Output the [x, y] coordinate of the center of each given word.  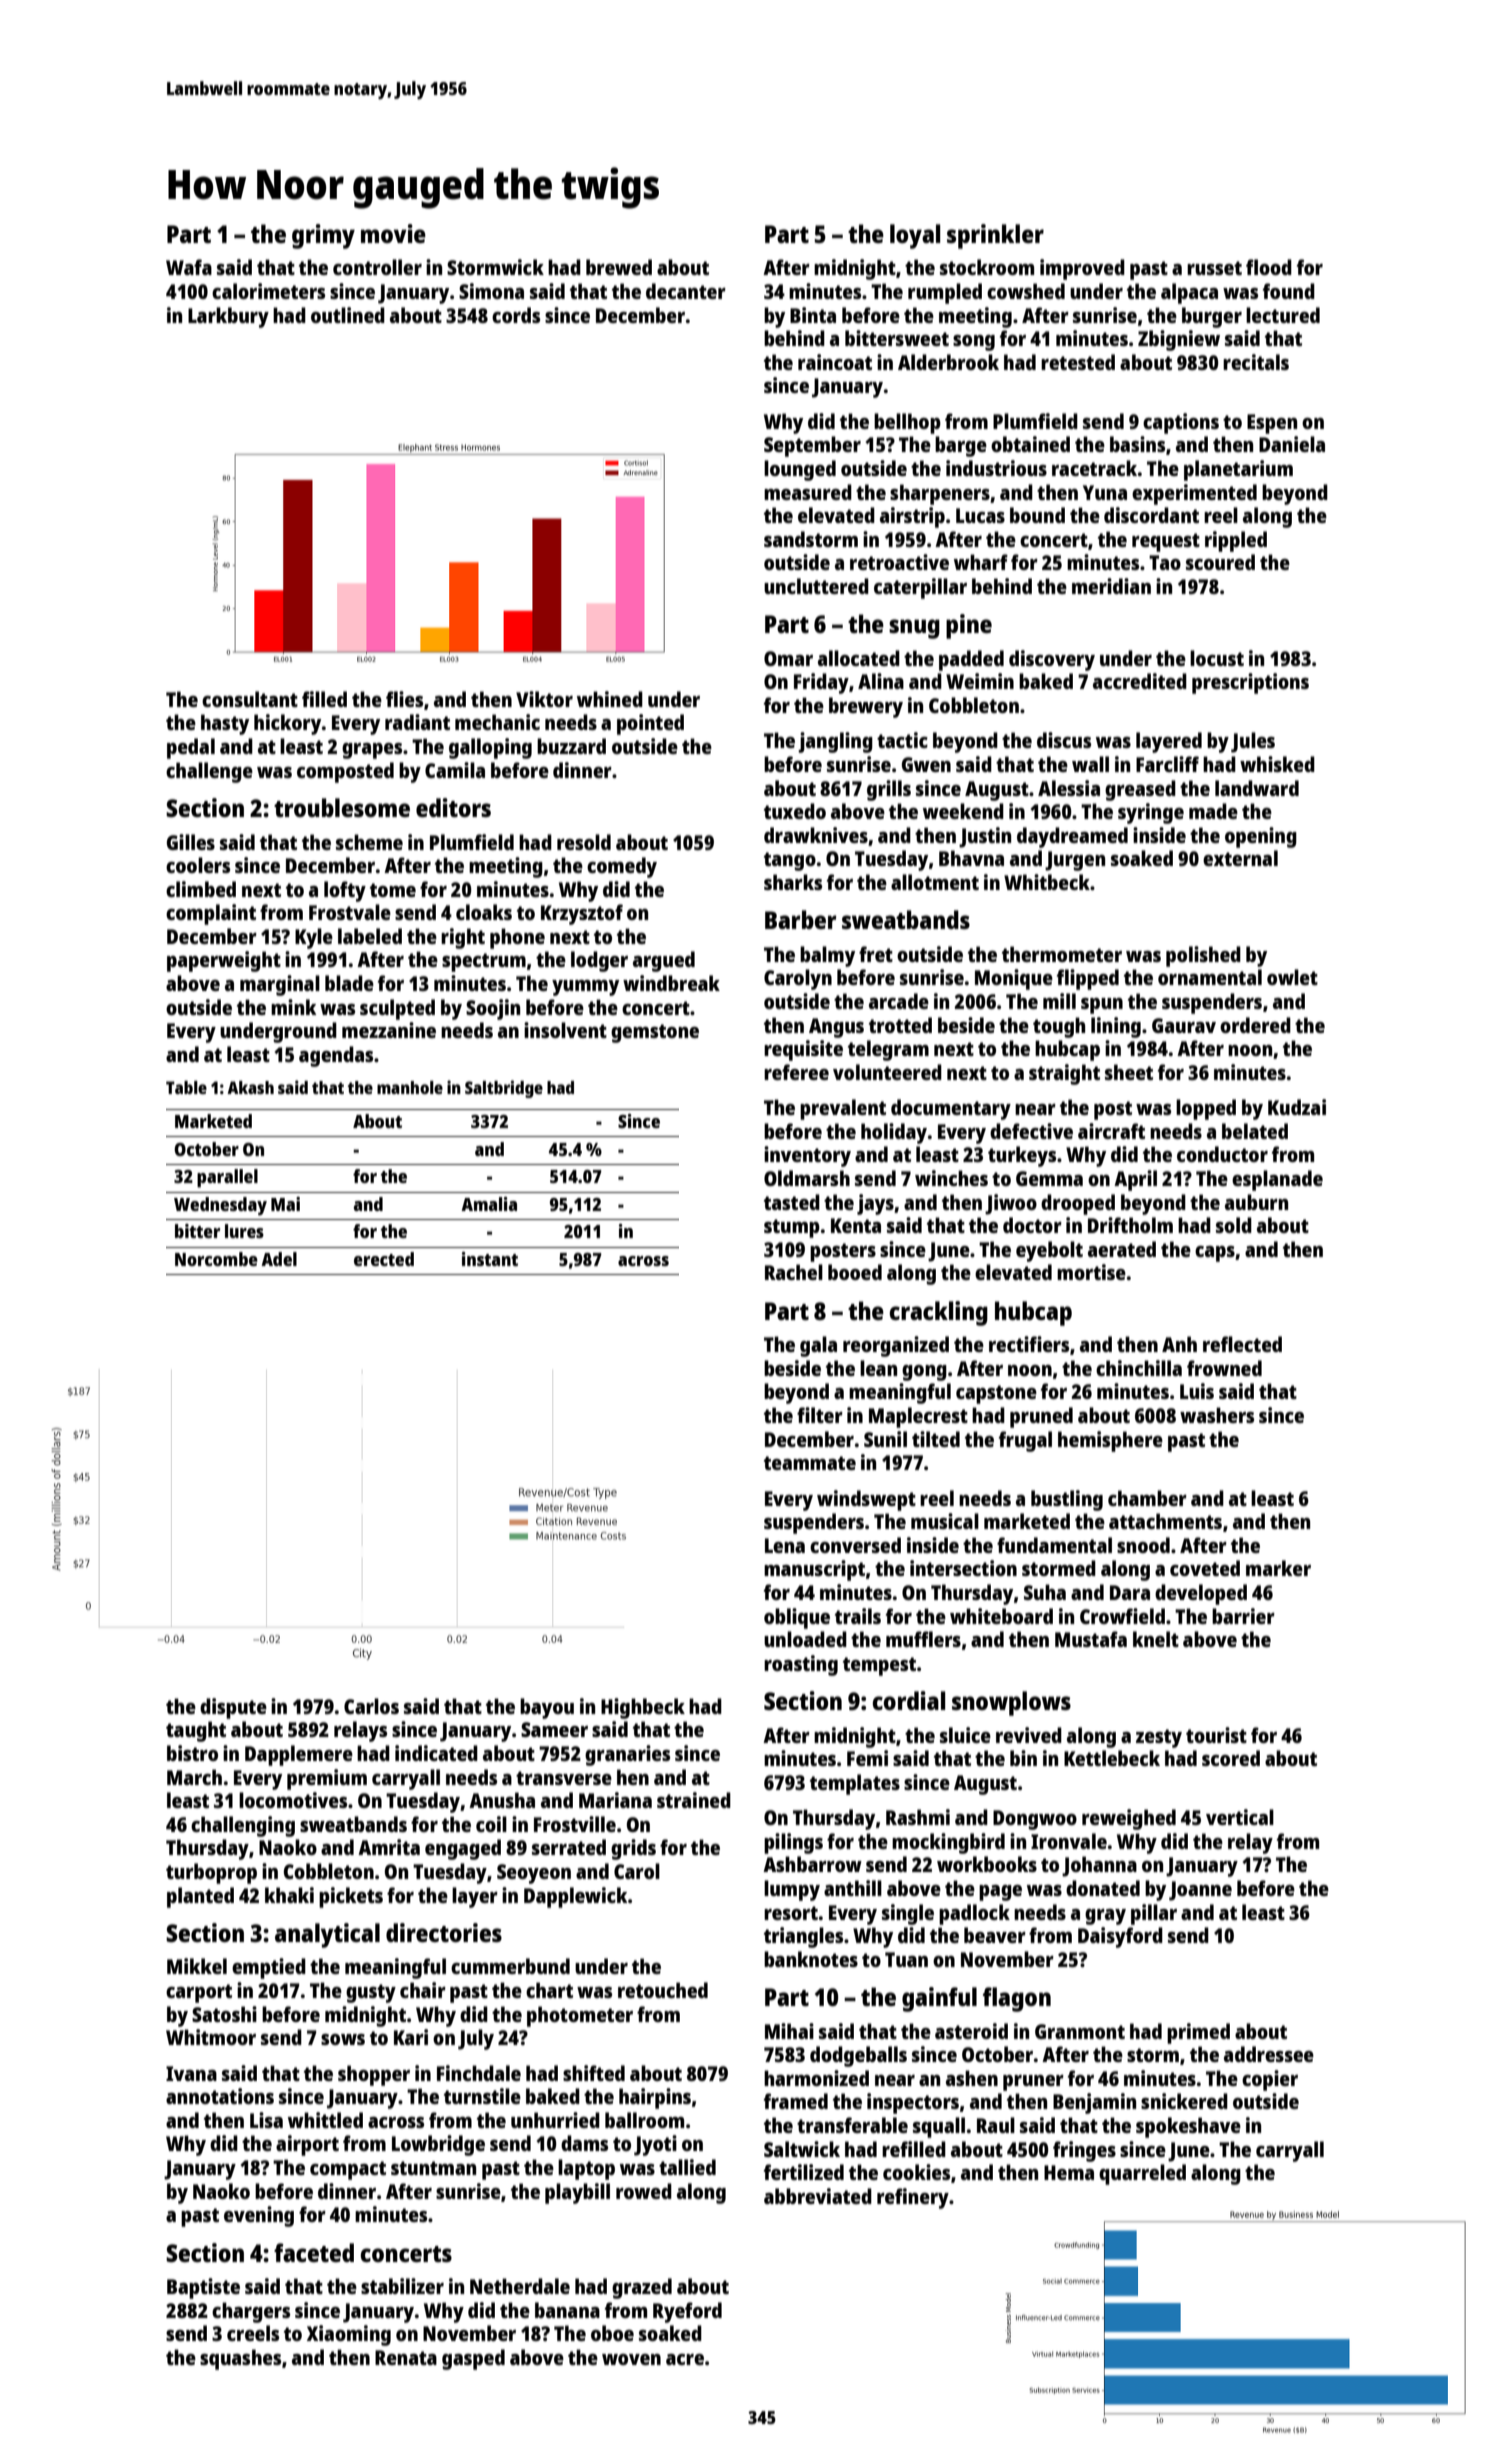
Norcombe [216, 1259]
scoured [1220, 562]
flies [404, 699]
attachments [1165, 1521]
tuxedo [795, 811]
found [1289, 291]
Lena [785, 1545]
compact [348, 2170]
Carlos [371, 1706]
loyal [915, 236]
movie [393, 233]
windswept [866, 1500]
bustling [1067, 1500]
